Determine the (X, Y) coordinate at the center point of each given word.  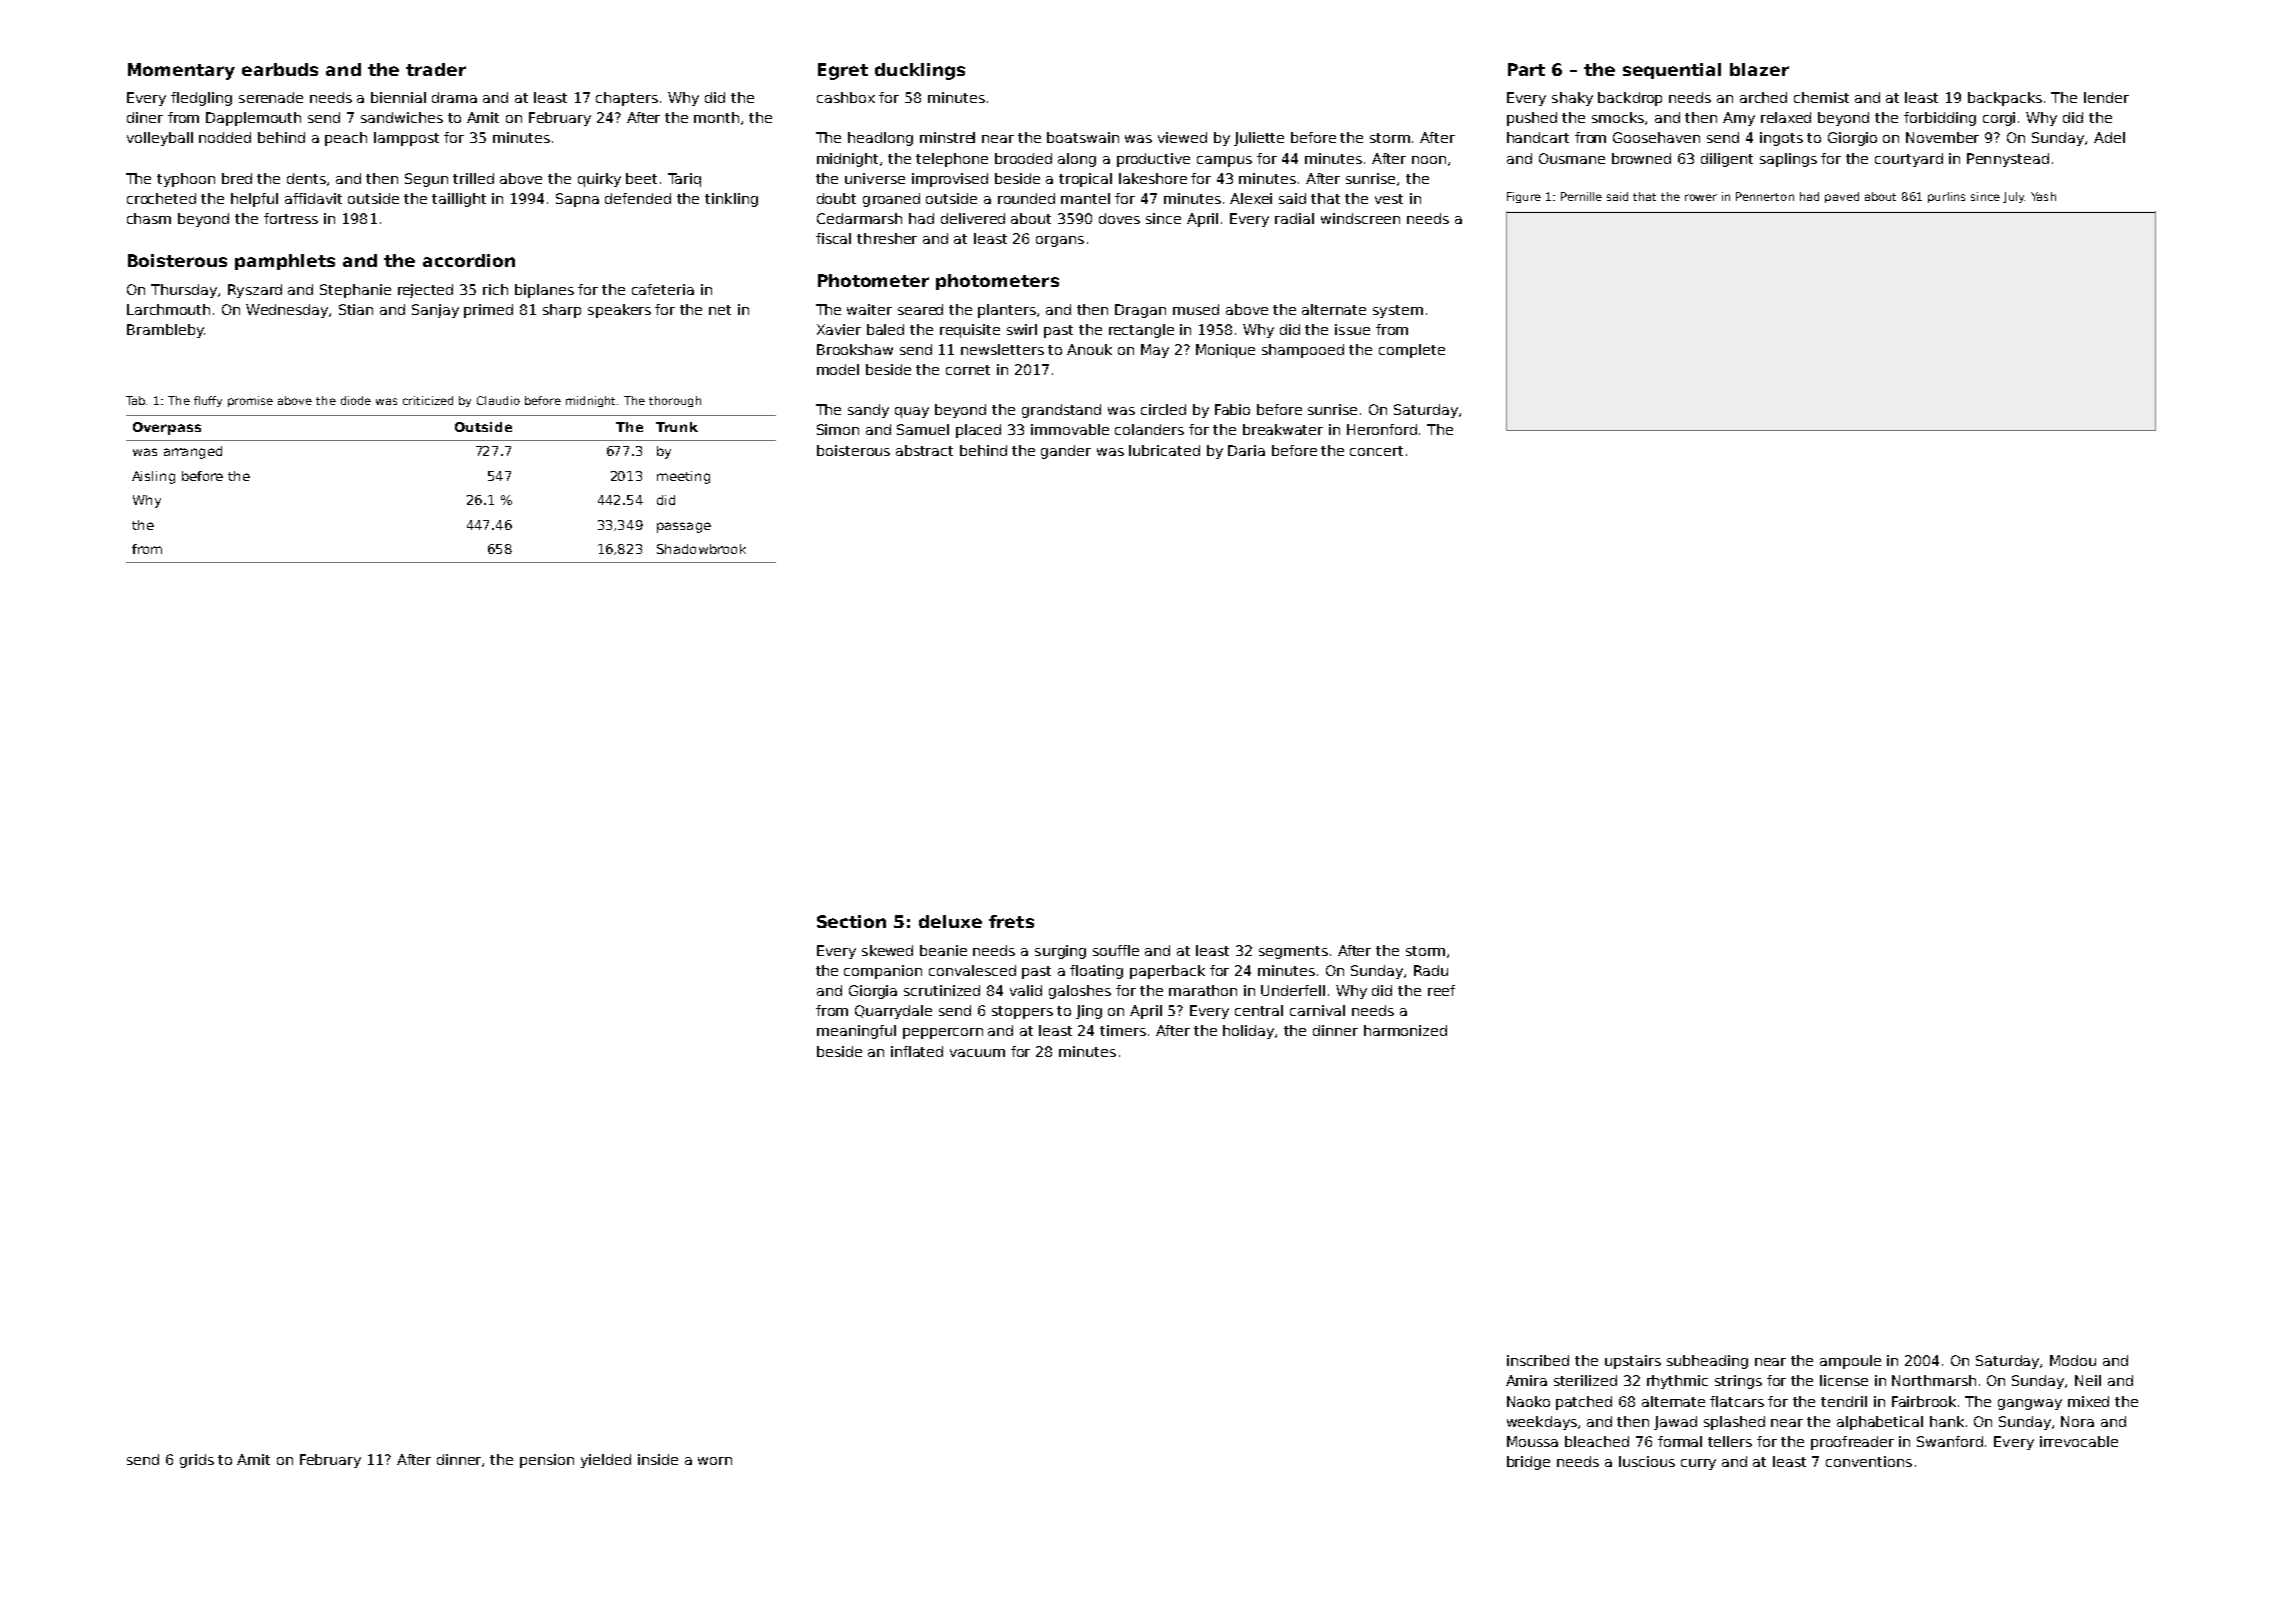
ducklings (920, 71)
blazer (1759, 69)
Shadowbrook (701, 549)
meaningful (856, 1032)
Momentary (181, 71)
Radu (1431, 970)
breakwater (1283, 429)
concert (1376, 451)
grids (197, 1461)
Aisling (153, 477)
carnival (1317, 1010)
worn (715, 1461)
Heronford (1382, 429)
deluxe (950, 921)
